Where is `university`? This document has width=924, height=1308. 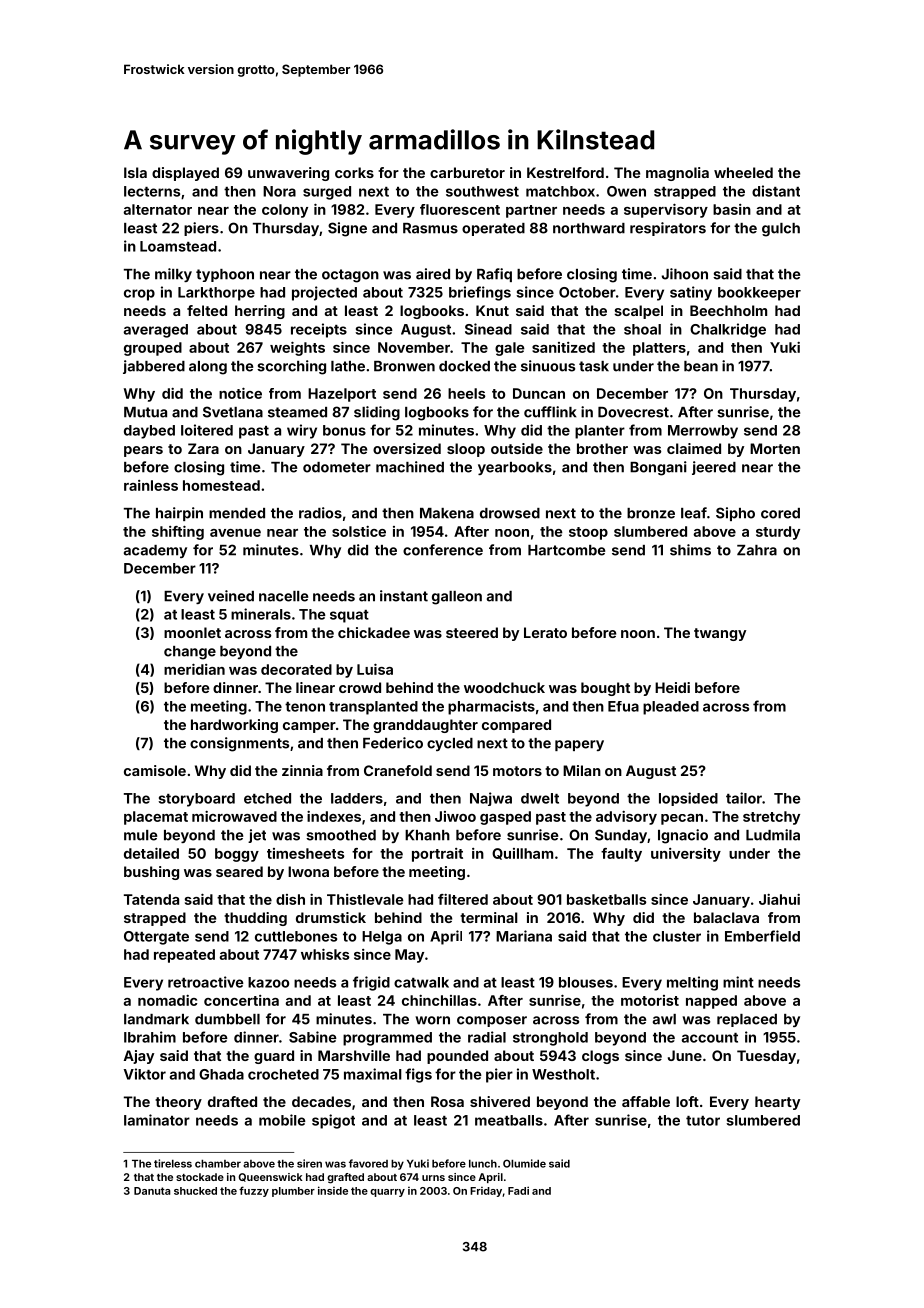 university is located at coordinates (686, 855).
